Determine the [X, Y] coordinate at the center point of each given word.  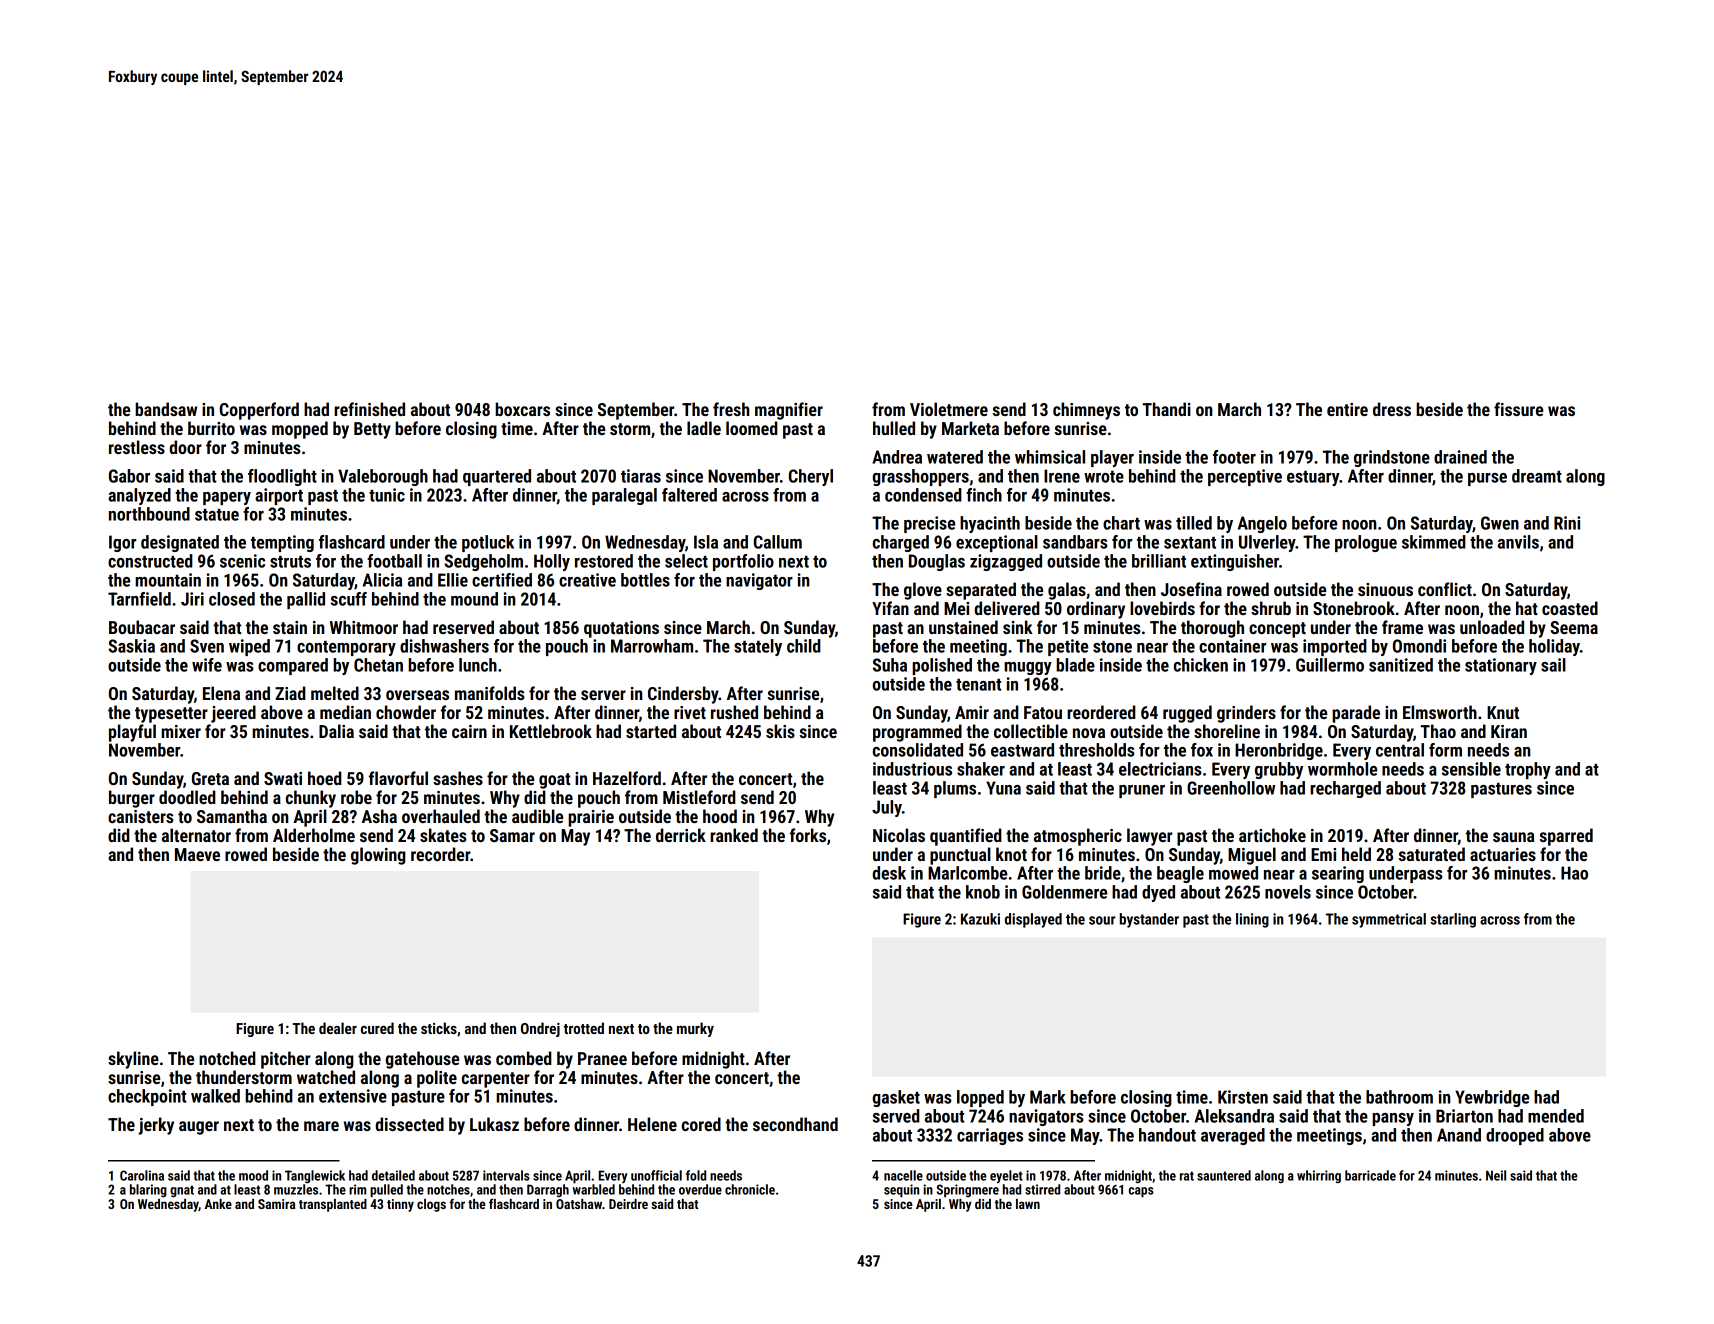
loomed [752, 428]
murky [695, 1029]
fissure [1518, 409]
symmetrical [1389, 920]
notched [227, 1058]
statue [217, 515]
